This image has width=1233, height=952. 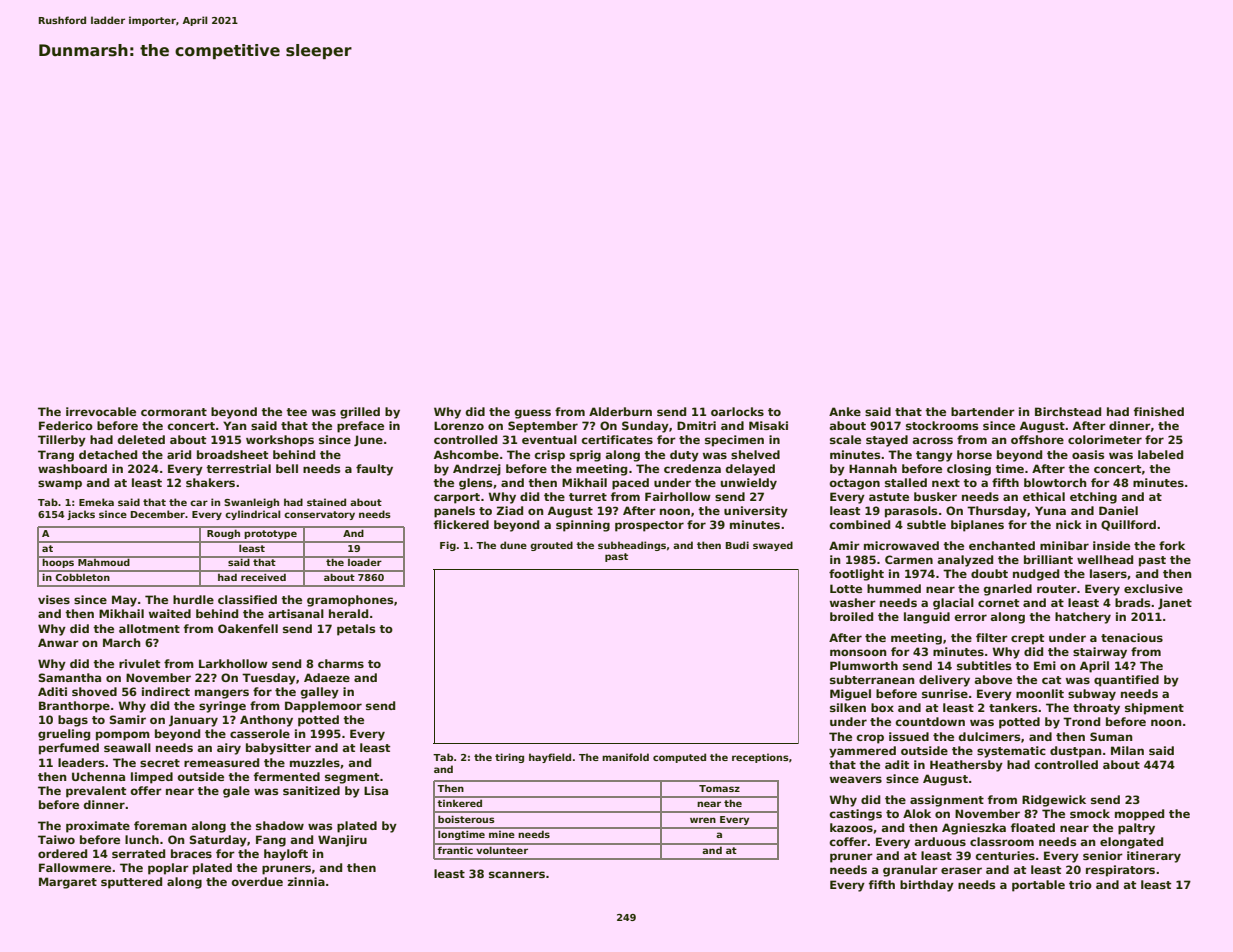 What do you see at coordinates (81, 762) in the image?
I see `leaders` at bounding box center [81, 762].
